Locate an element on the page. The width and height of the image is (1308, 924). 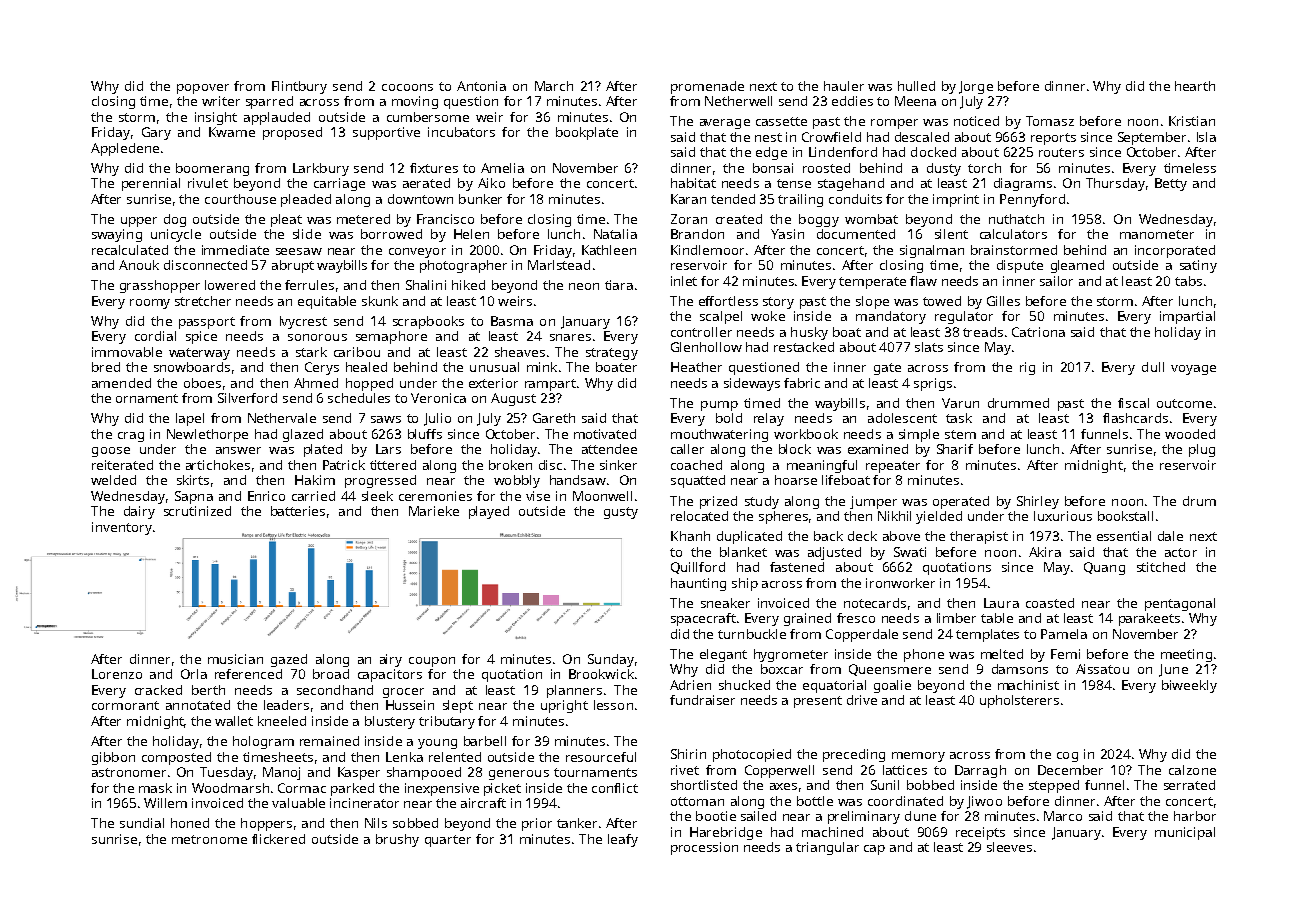
hauler is located at coordinates (844, 86).
